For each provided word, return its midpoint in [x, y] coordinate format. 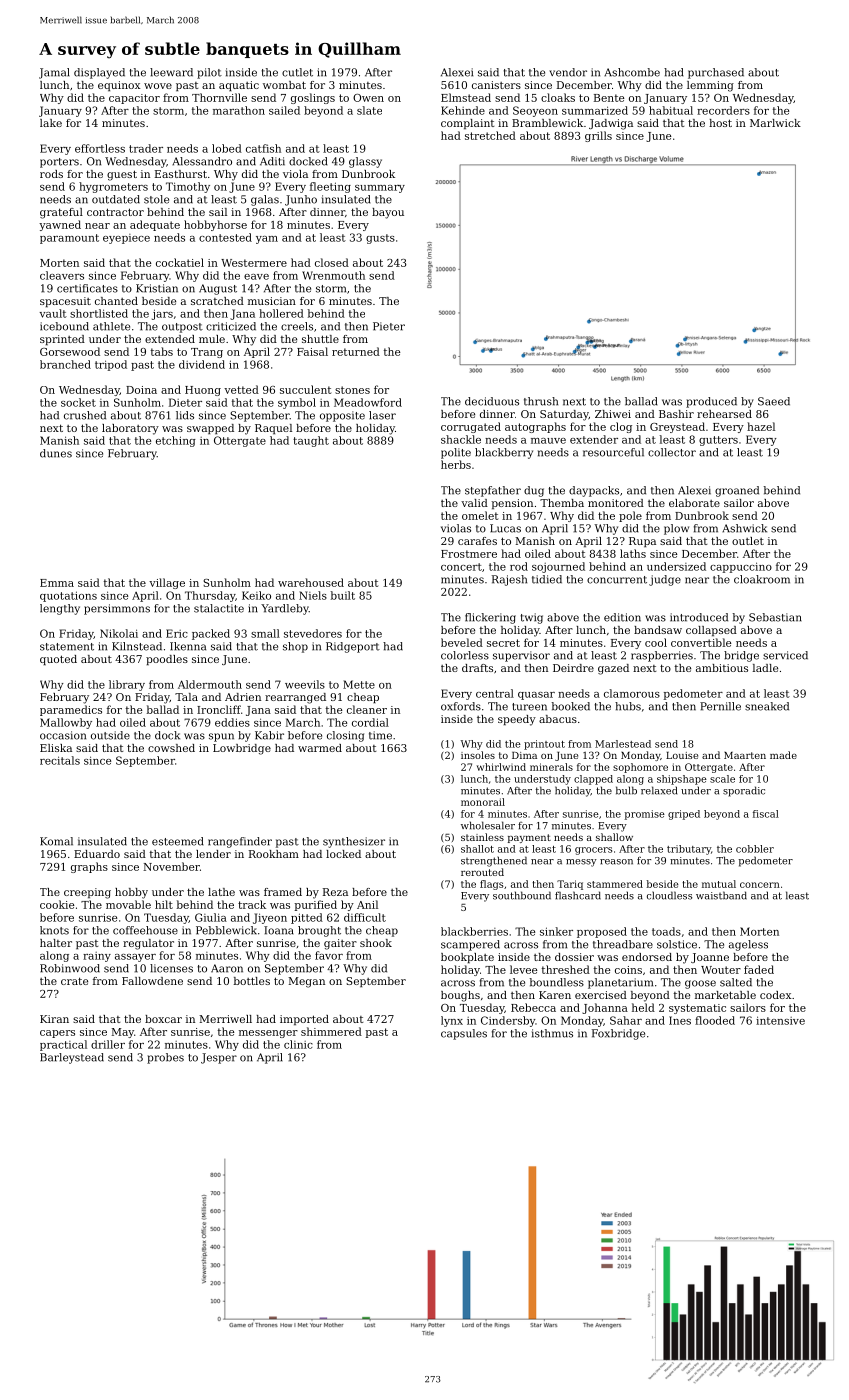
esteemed [178, 841]
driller [108, 1044]
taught [311, 441]
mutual [719, 884]
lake [51, 123]
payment [529, 838]
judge [665, 580]
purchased [716, 73]
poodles [167, 660]
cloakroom [762, 579]
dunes [56, 453]
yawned [60, 225]
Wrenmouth [333, 275]
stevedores [313, 633]
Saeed [774, 401]
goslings [313, 98]
